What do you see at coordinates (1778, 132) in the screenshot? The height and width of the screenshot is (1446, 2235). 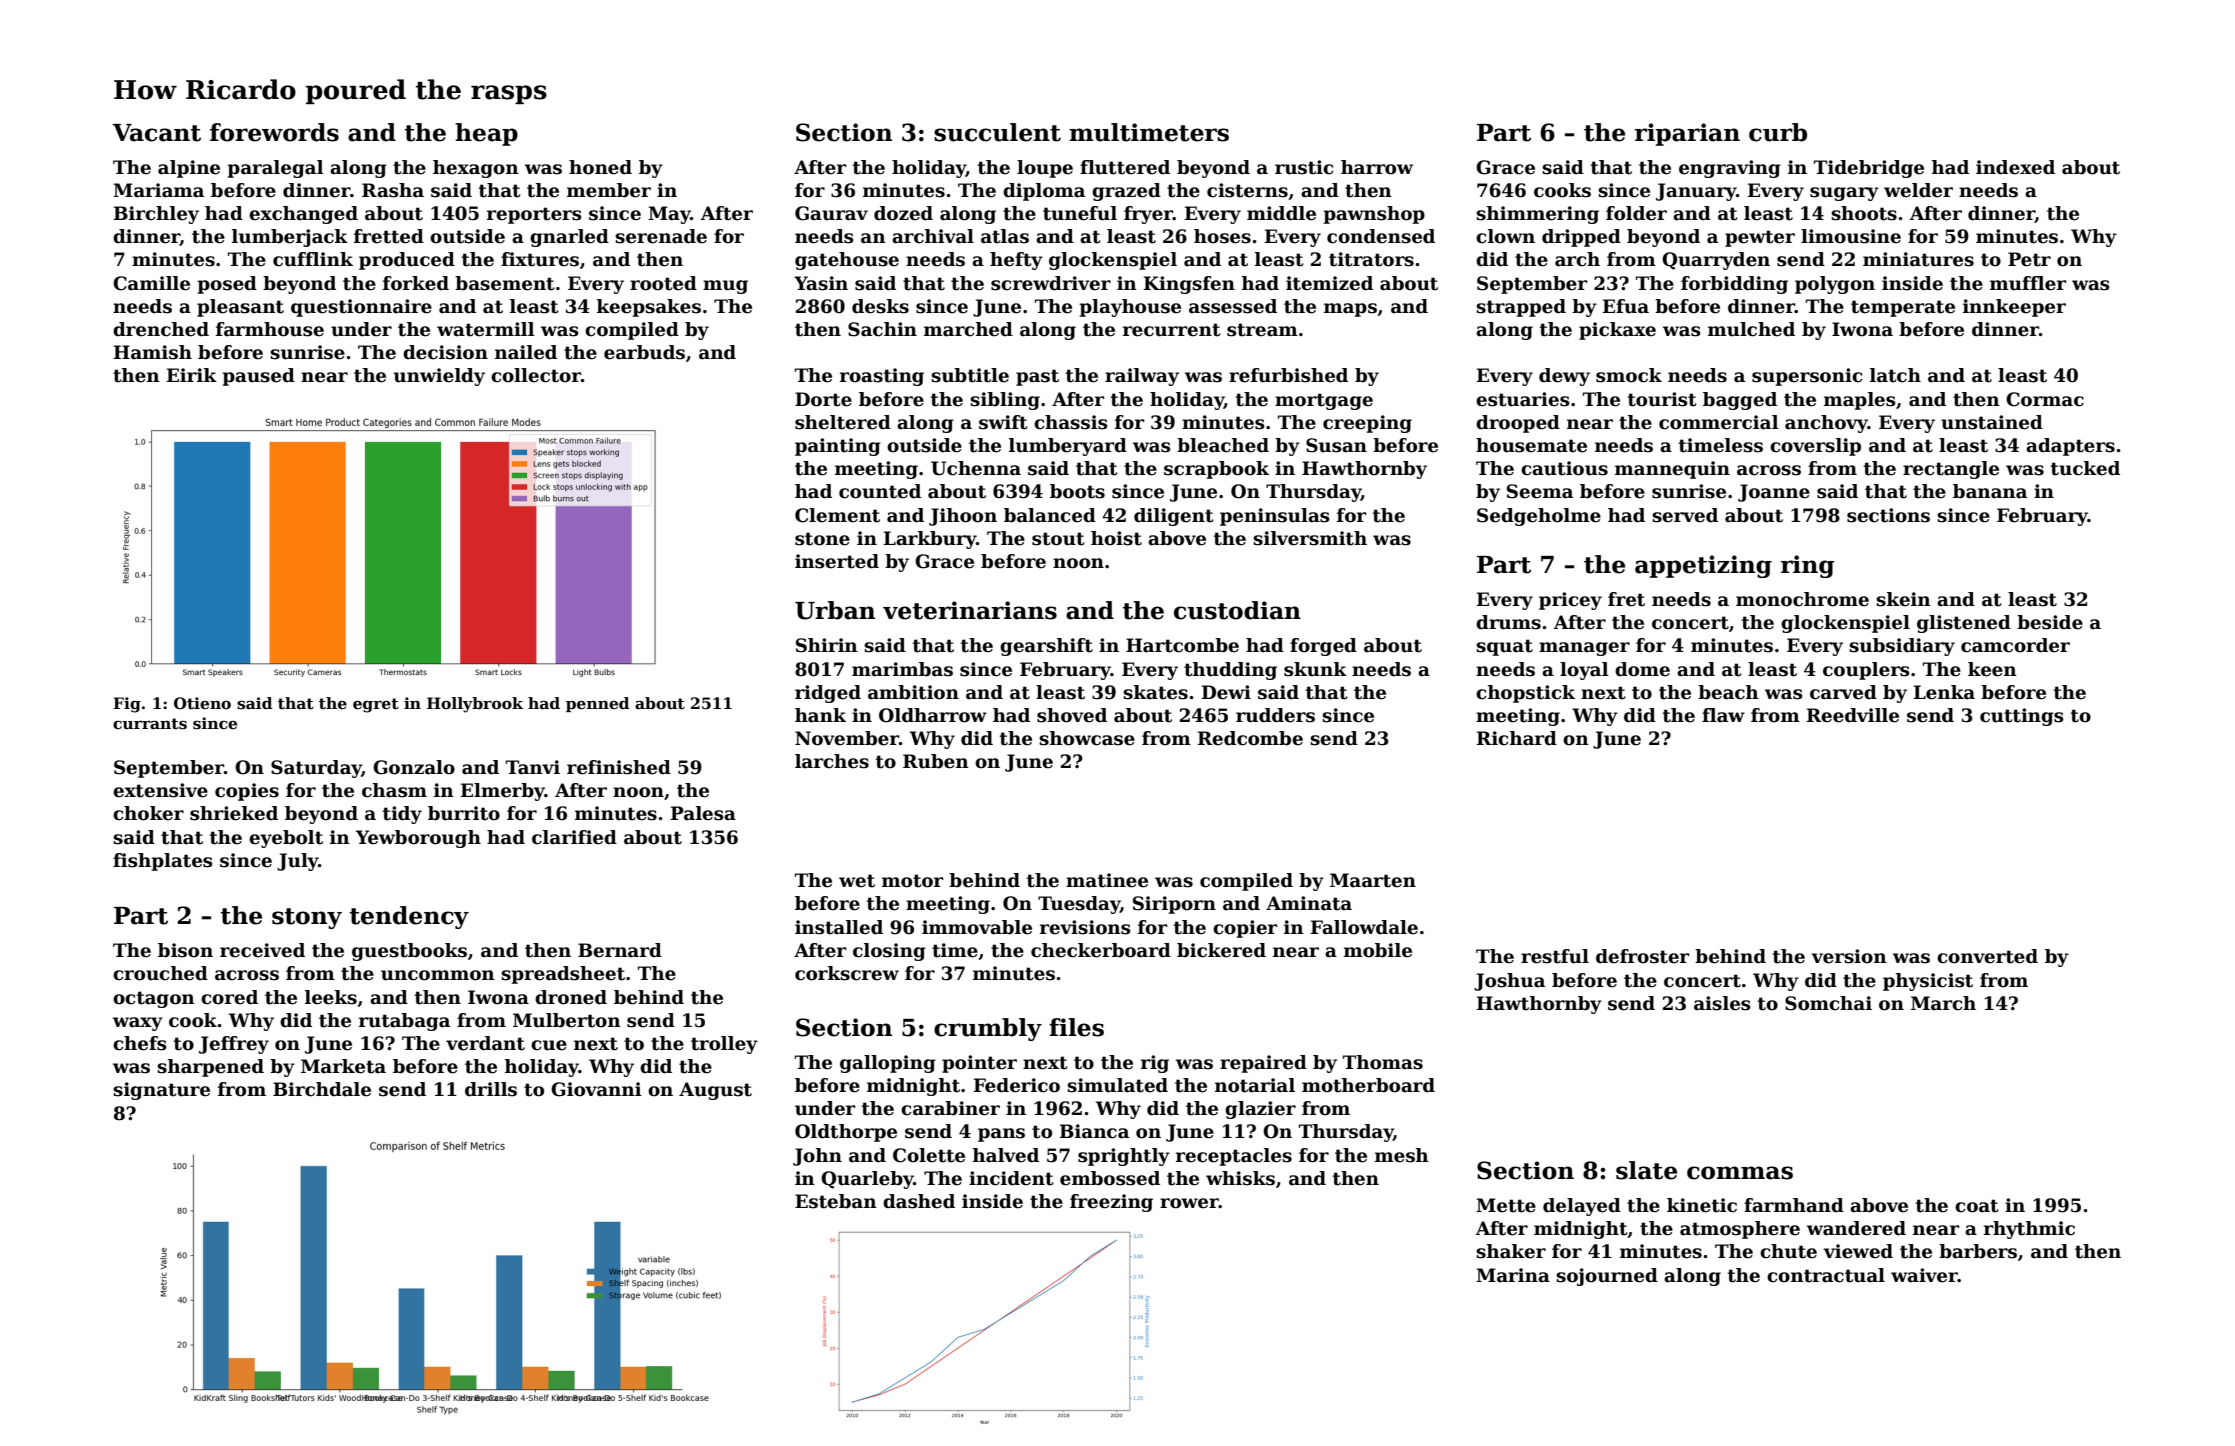 I see `curb` at bounding box center [1778, 132].
